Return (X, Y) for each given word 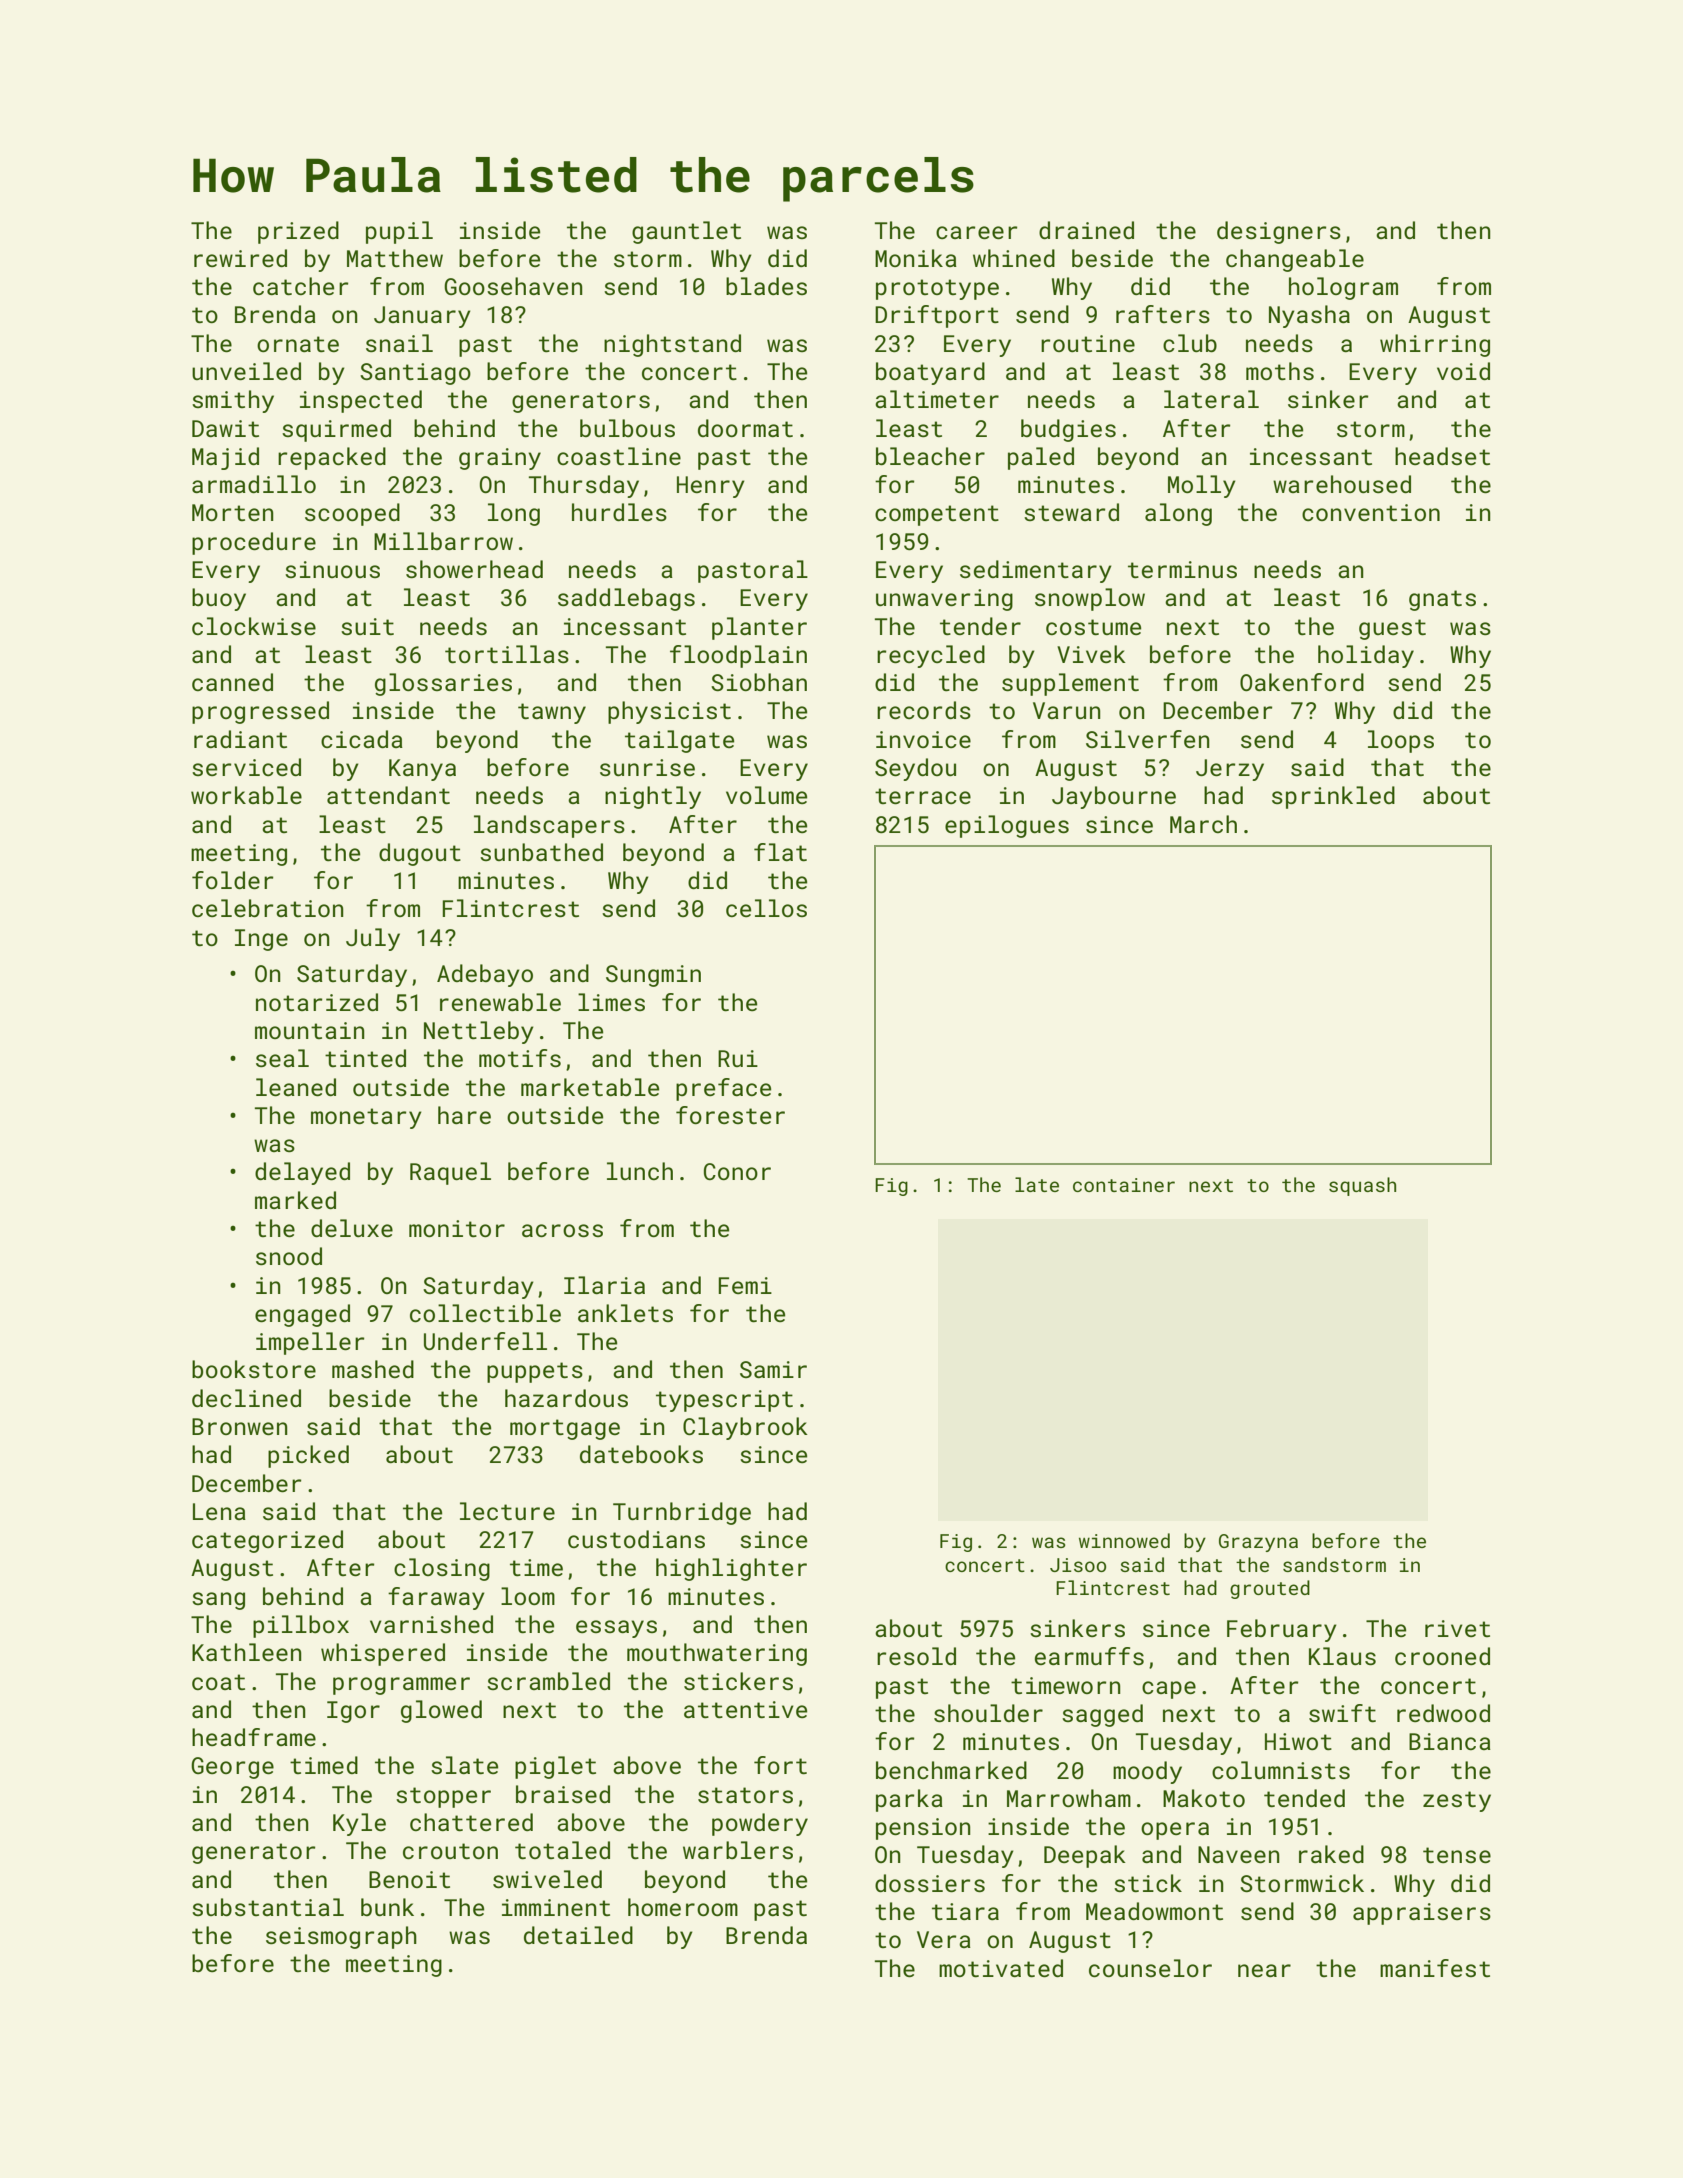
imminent (556, 1907)
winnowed (1124, 1540)
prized (298, 232)
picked (308, 1456)
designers (1279, 232)
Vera (944, 1939)
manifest (1435, 1968)
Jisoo (1078, 1565)
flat (780, 852)
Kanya (422, 770)
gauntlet (686, 232)
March (1203, 824)
